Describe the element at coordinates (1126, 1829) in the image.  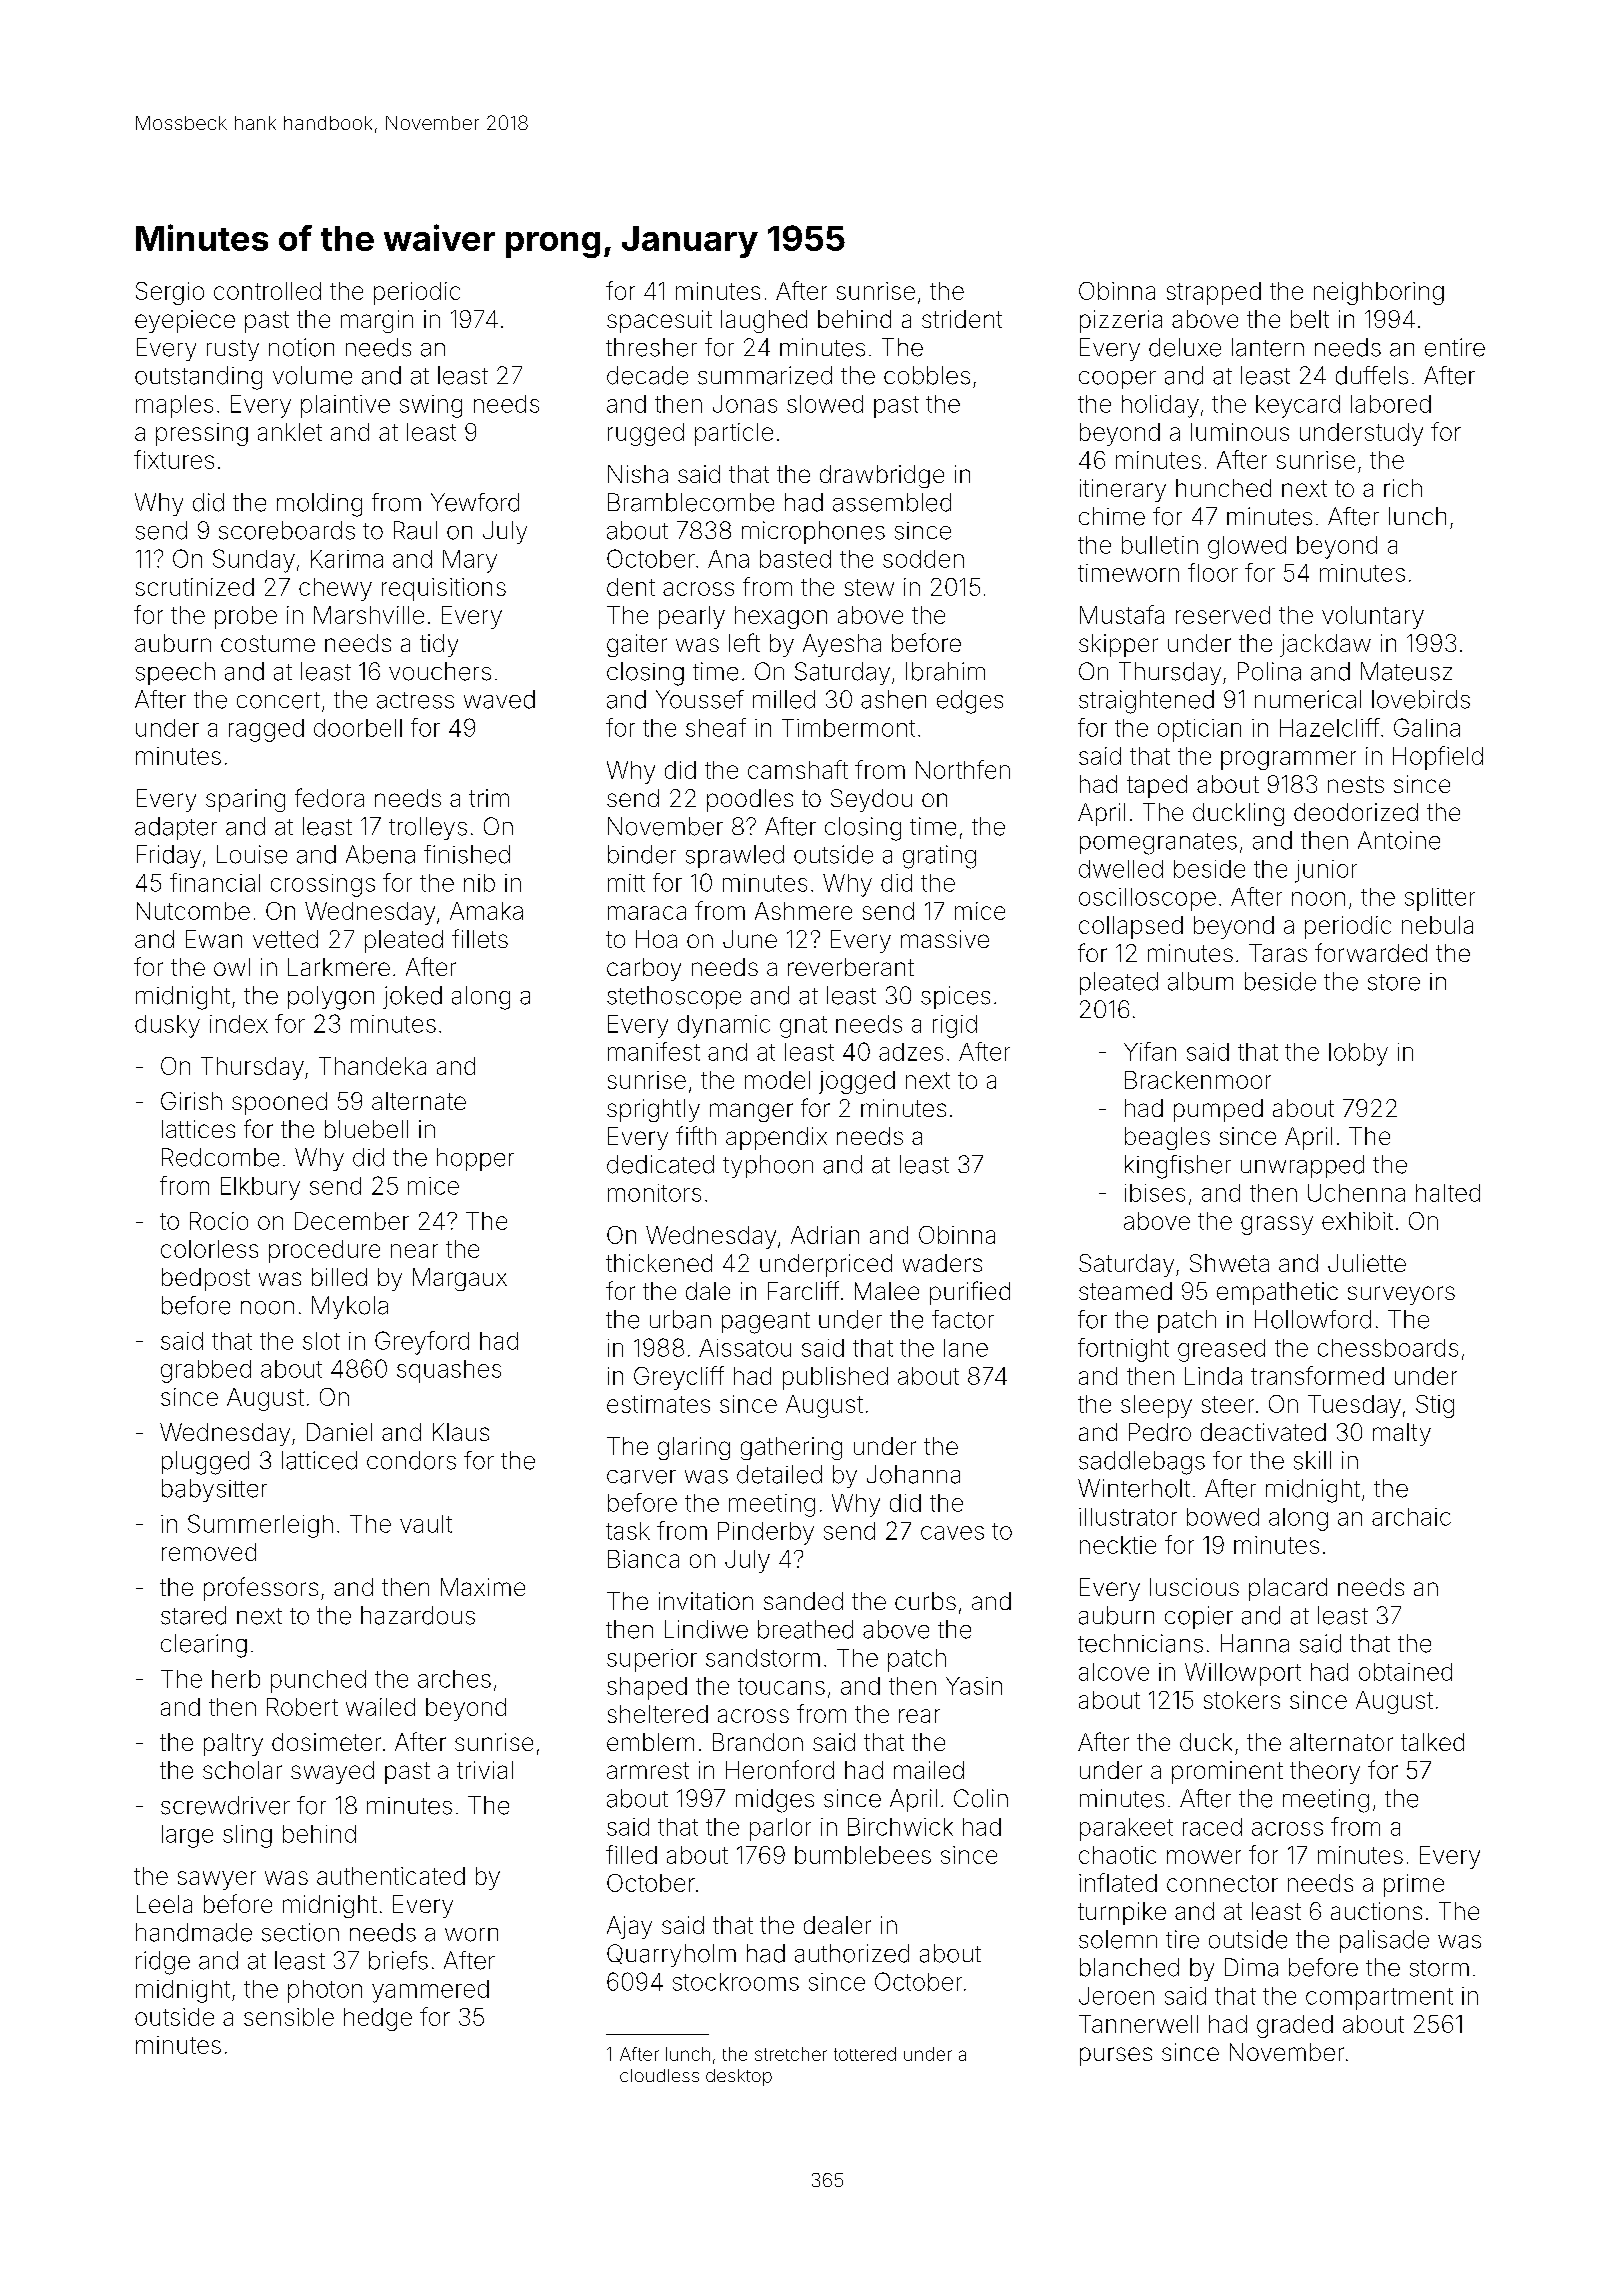
I see `parakeet` at that location.
